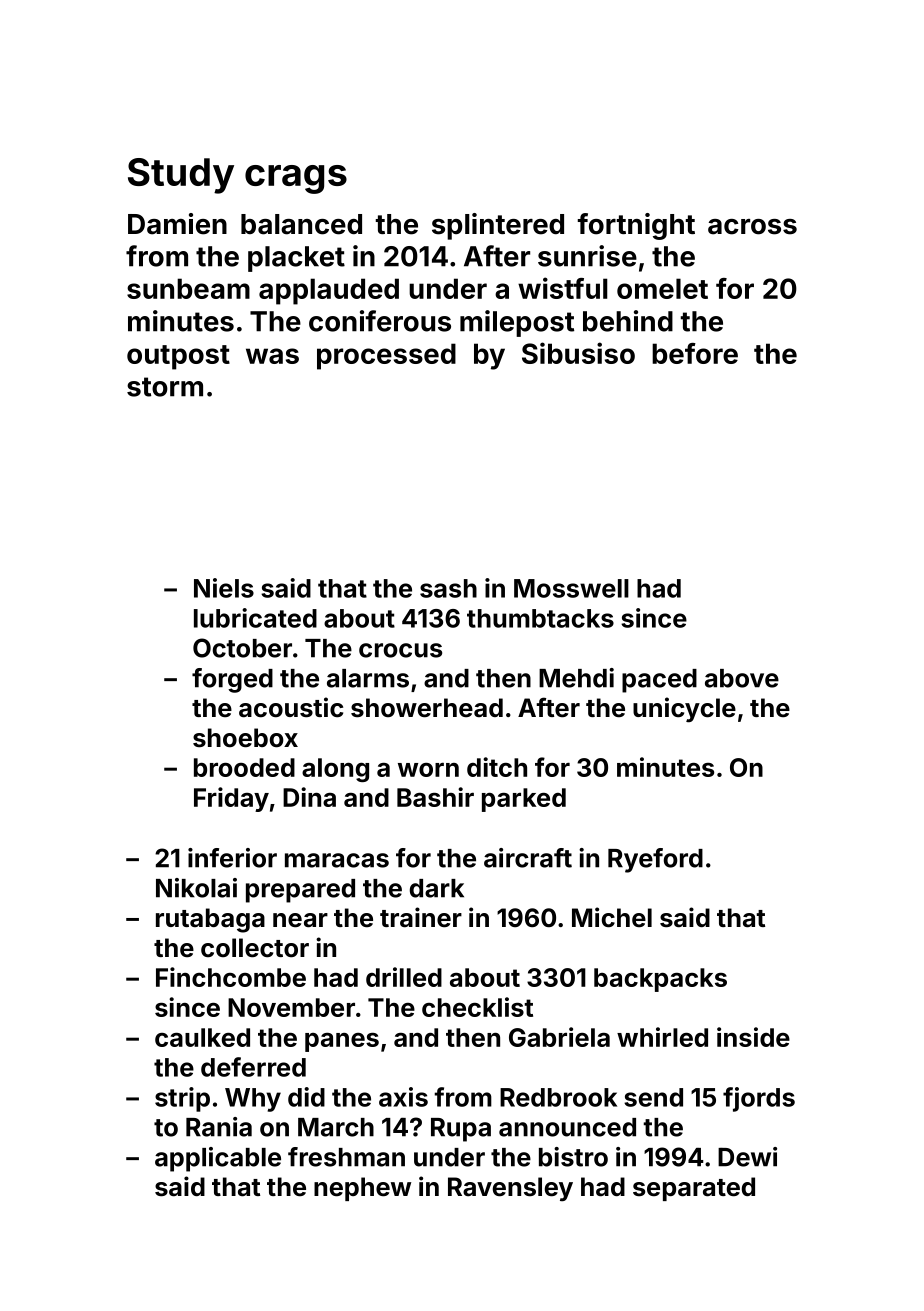  What do you see at coordinates (218, 1159) in the screenshot?
I see `applicable` at bounding box center [218, 1159].
